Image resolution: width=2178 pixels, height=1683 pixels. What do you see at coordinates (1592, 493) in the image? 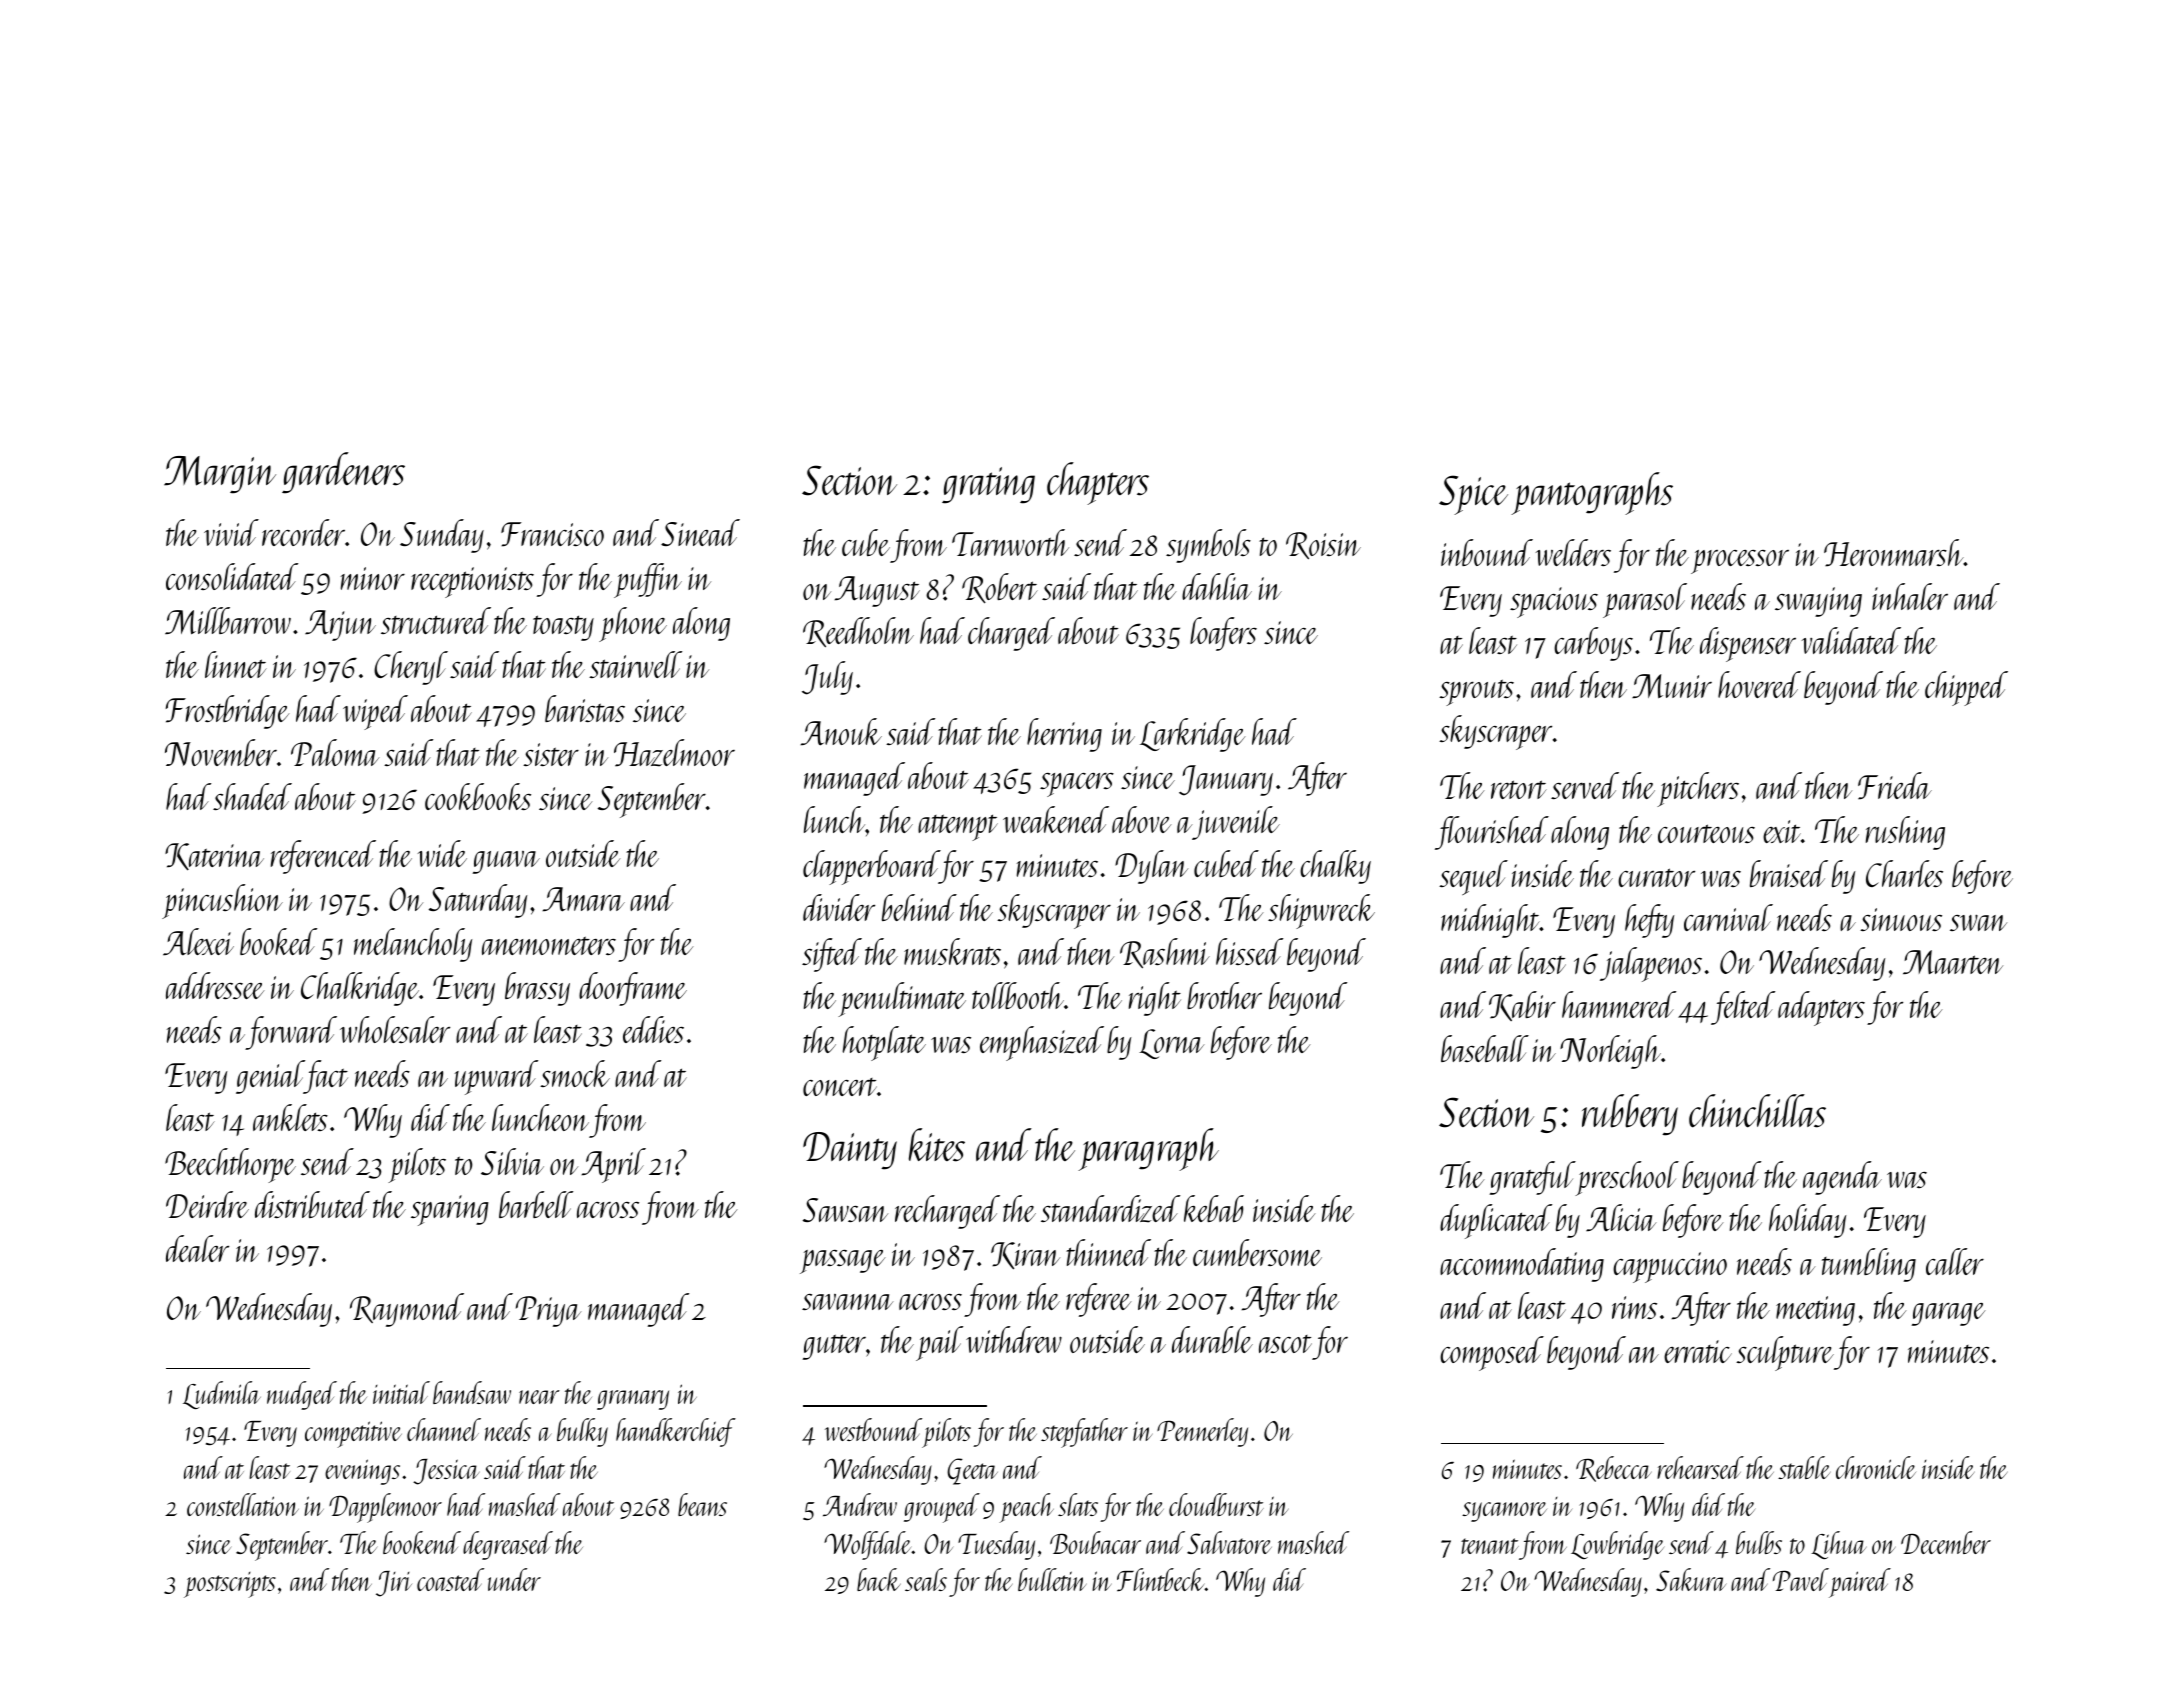
I see `pantographs` at bounding box center [1592, 493].
